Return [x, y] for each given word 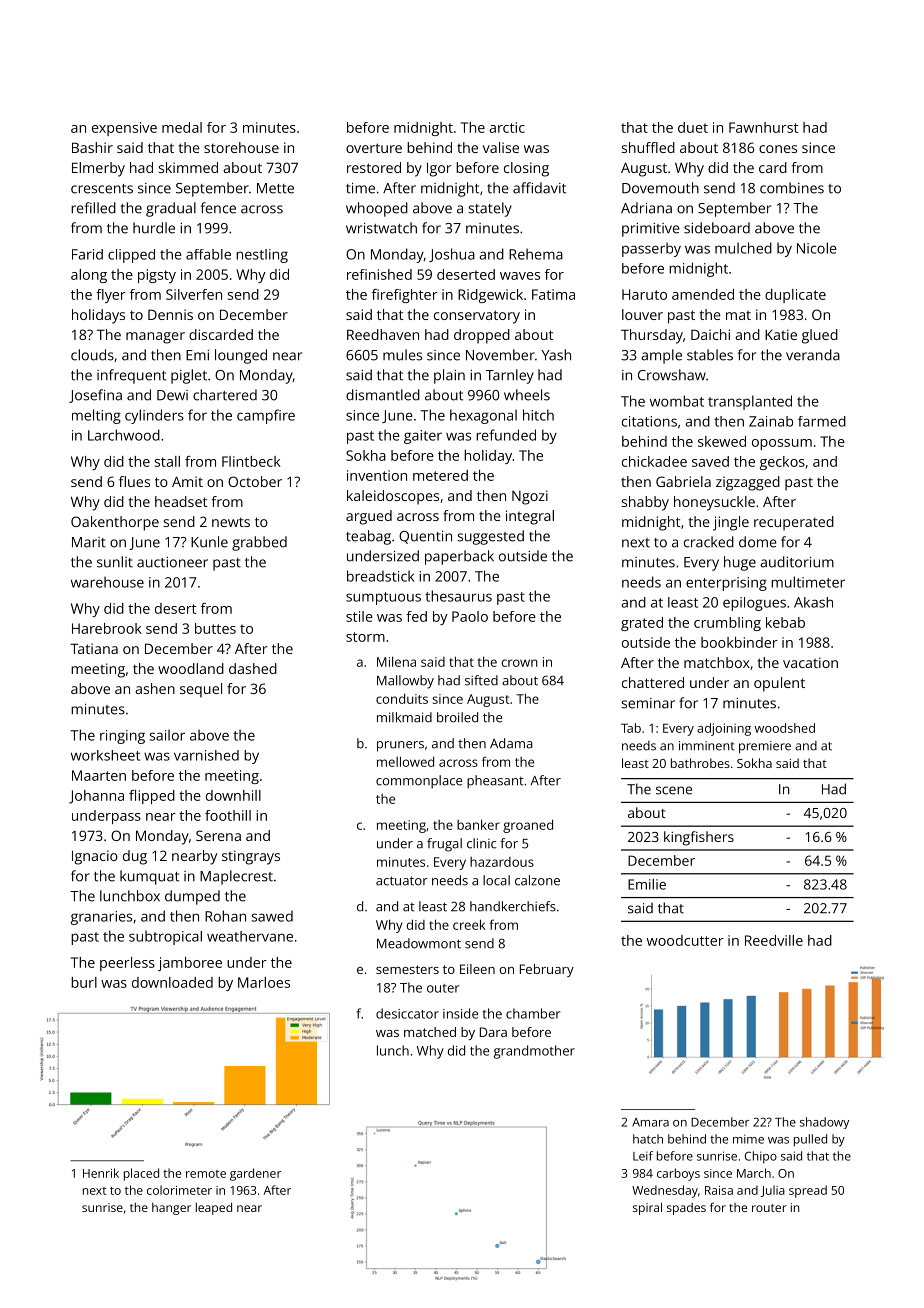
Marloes [264, 982]
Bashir [92, 147]
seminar [648, 703]
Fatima [553, 294]
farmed [822, 421]
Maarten [99, 775]
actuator [402, 881]
